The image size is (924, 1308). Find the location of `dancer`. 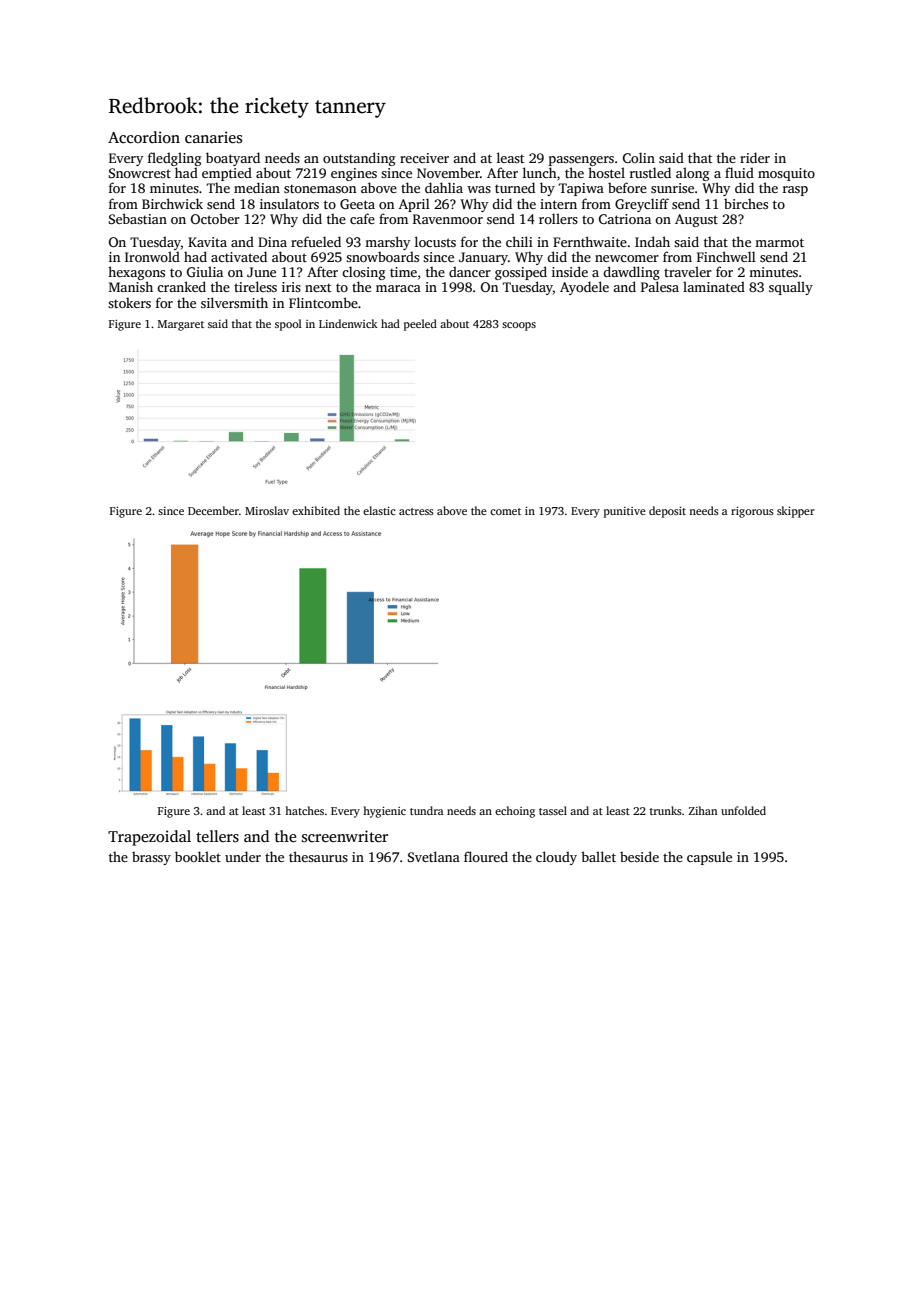

dancer is located at coordinates (470, 271).
